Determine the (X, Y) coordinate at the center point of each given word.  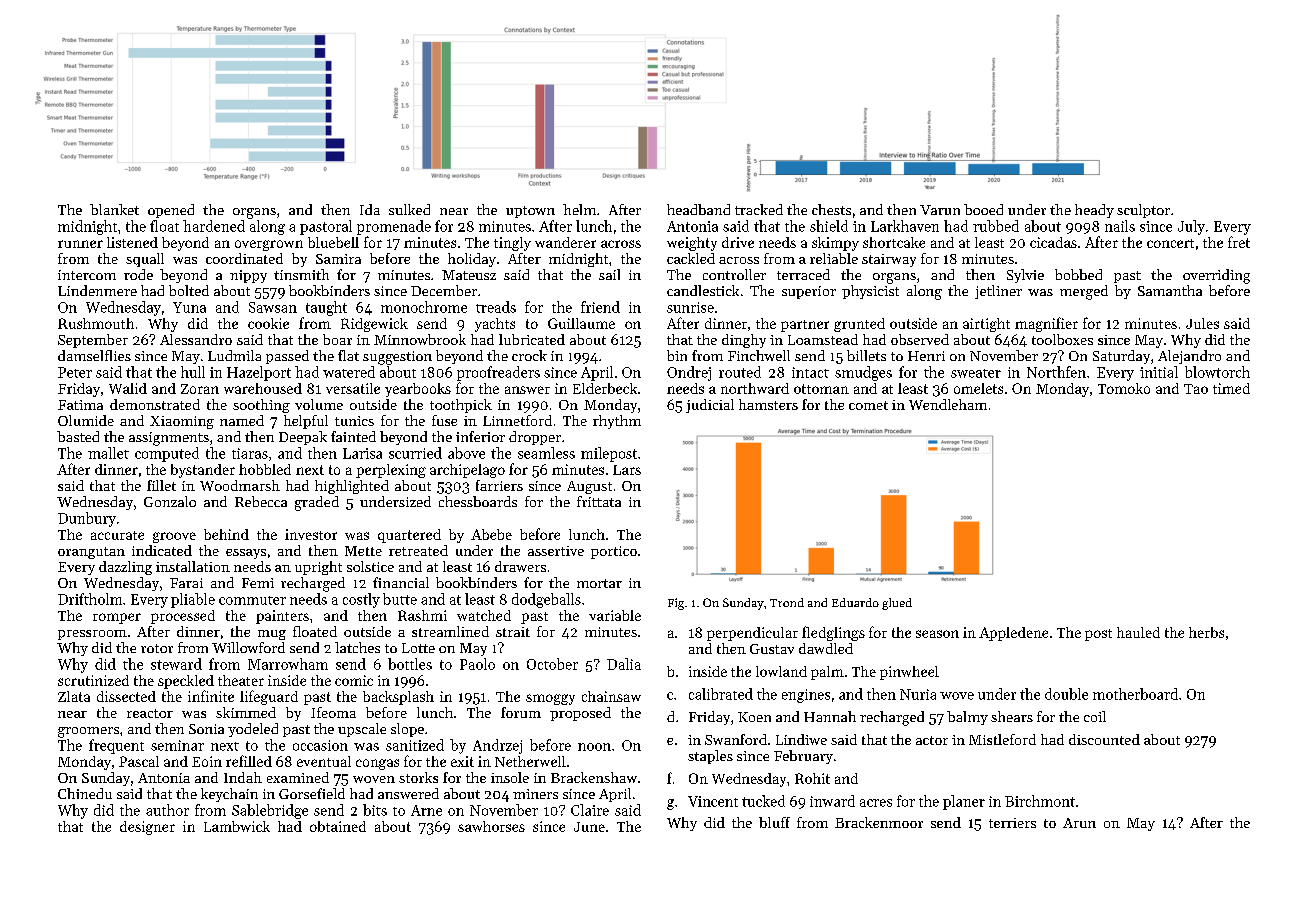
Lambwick (237, 826)
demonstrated (155, 404)
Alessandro (196, 339)
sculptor (1143, 211)
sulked (409, 209)
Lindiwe (801, 739)
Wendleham (948, 404)
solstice (370, 566)
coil (1095, 716)
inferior (480, 436)
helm (579, 209)
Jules (1202, 323)
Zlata (74, 696)
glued (897, 604)
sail (609, 274)
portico (614, 552)
